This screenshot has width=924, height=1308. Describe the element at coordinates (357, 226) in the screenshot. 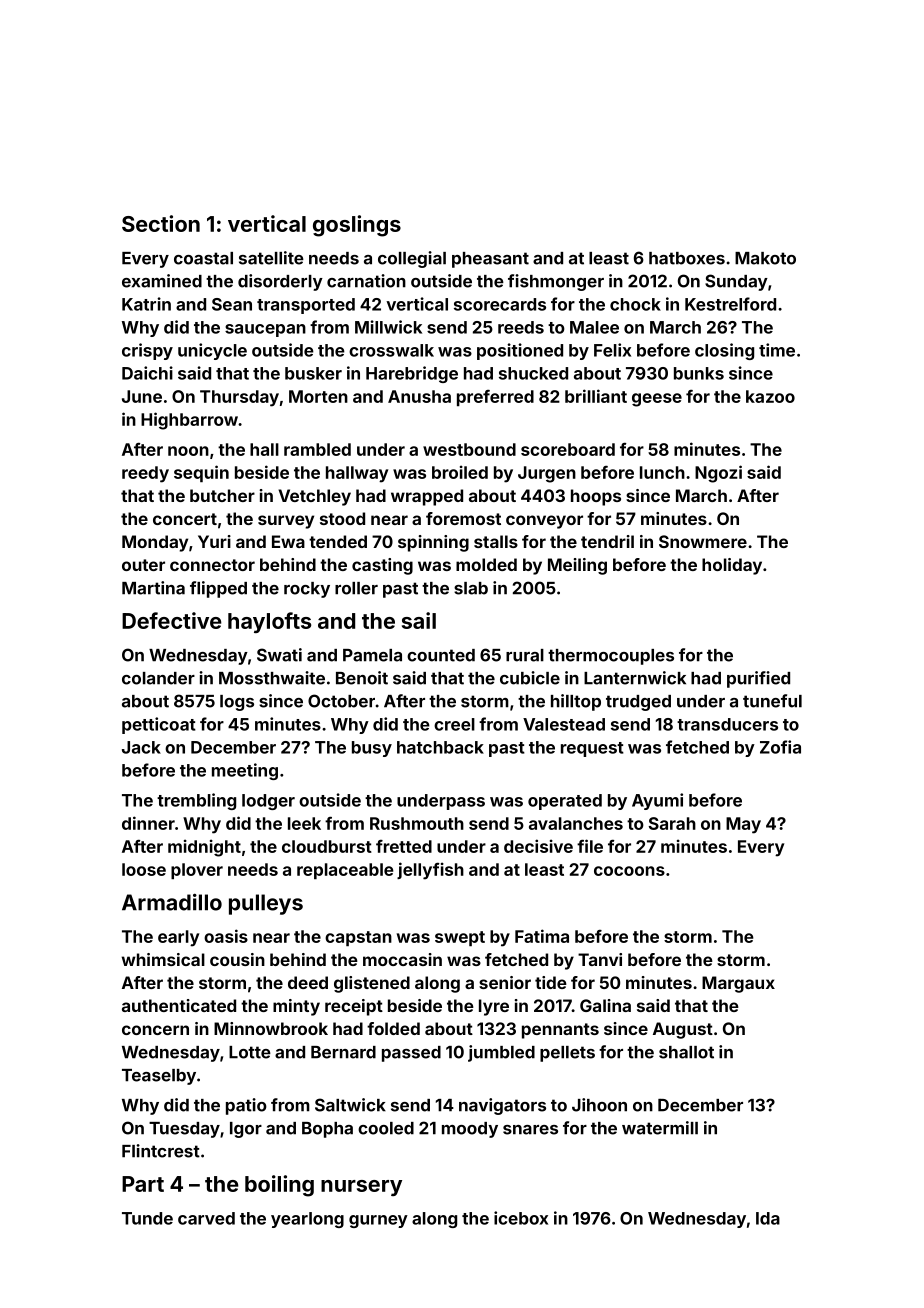

I see `goslings` at that location.
